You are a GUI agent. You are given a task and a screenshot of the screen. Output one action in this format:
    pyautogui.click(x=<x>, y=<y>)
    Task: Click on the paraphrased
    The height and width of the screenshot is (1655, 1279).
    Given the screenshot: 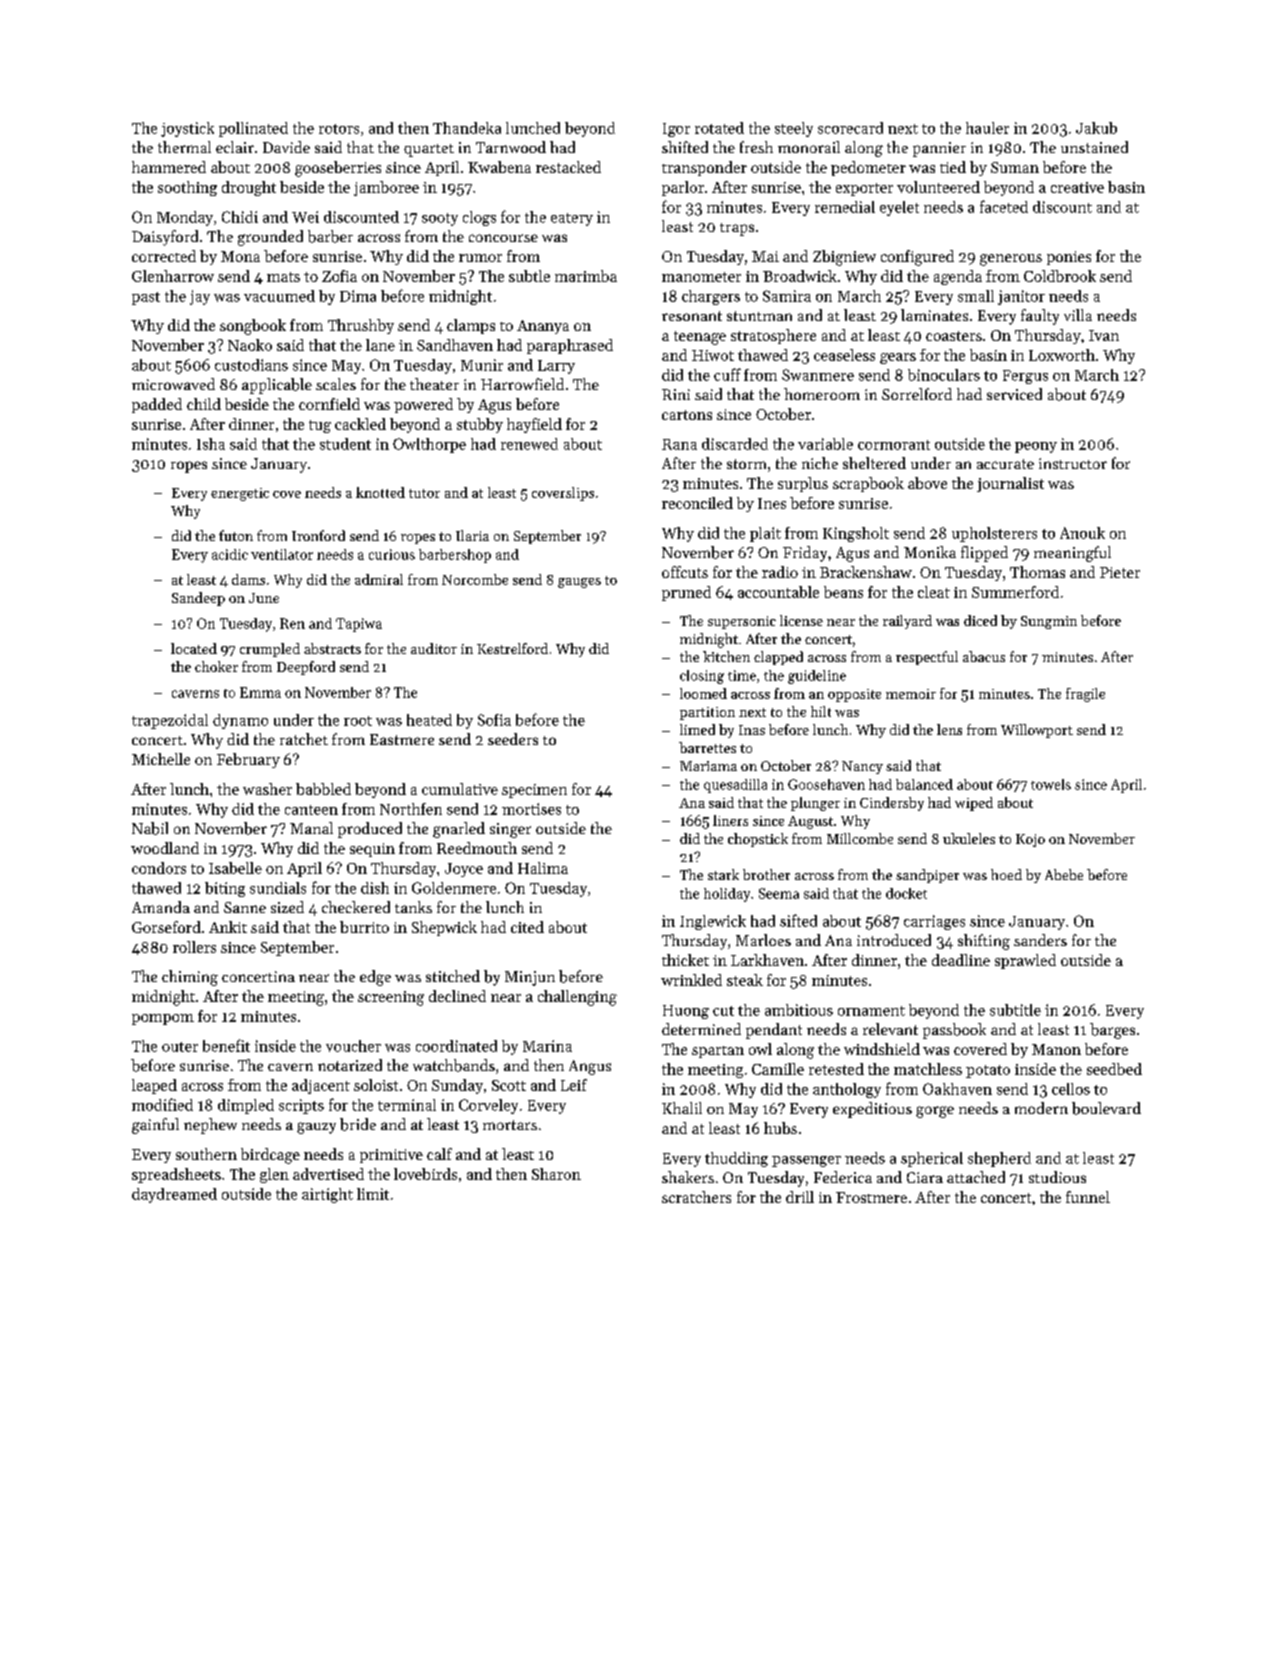 What is the action you would take?
    pyautogui.click(x=570, y=346)
